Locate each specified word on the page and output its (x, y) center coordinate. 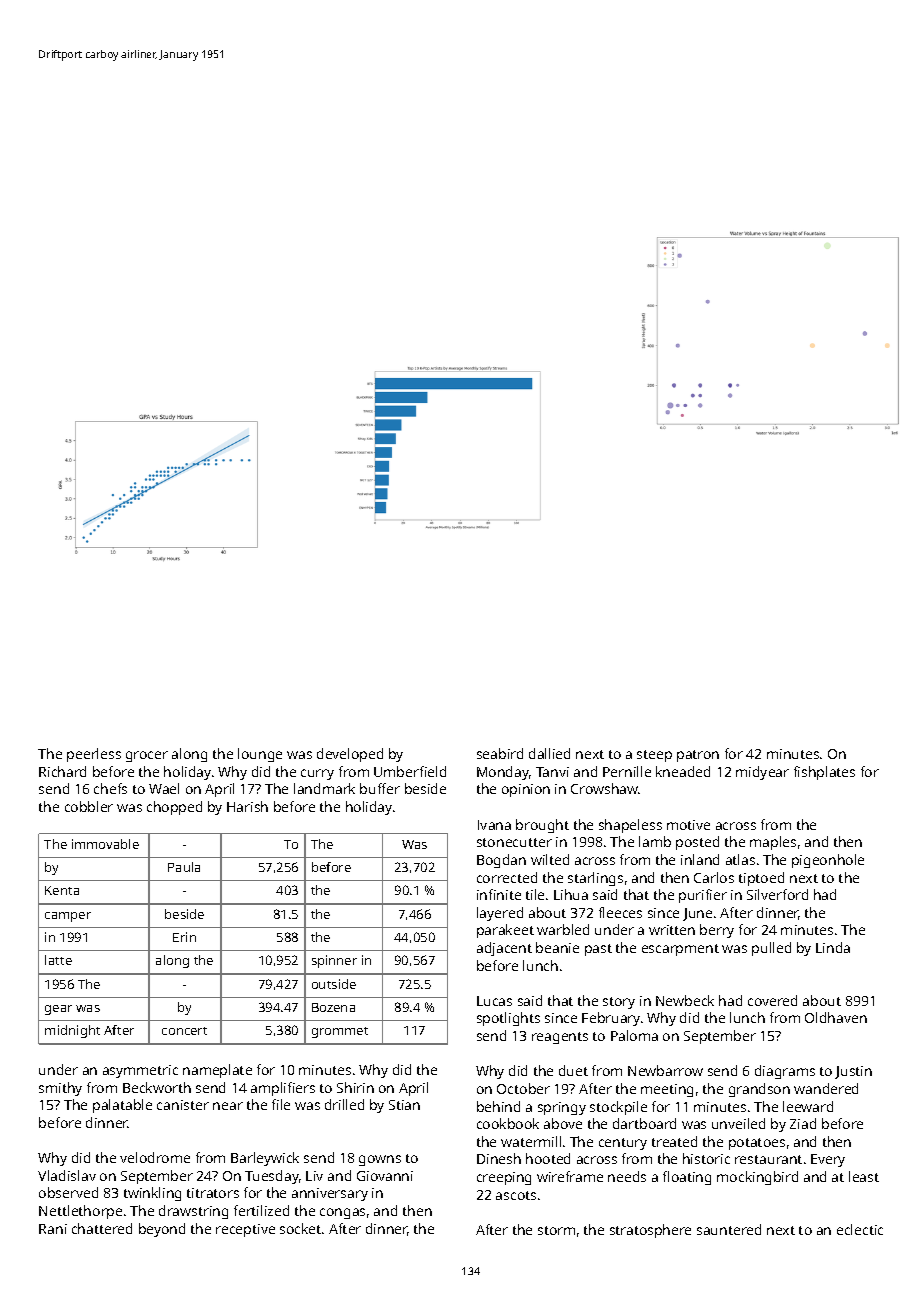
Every (828, 1160)
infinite (499, 894)
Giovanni (385, 1176)
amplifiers (283, 1089)
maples (773, 843)
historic (706, 1158)
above (563, 1123)
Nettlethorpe (80, 1212)
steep (654, 756)
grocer (147, 756)
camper (68, 917)
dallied (549, 753)
